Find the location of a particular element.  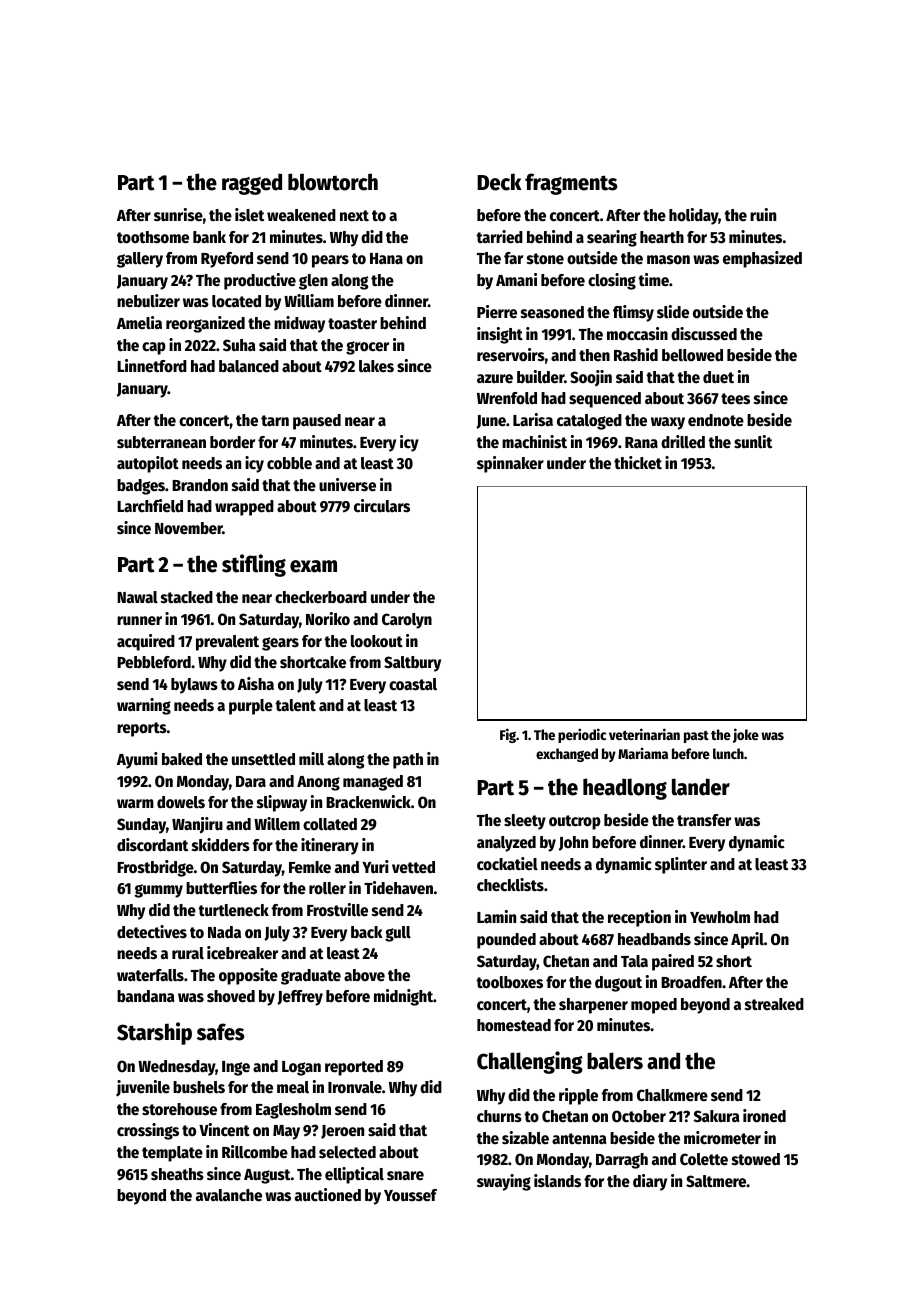

subterranean is located at coordinates (161, 442).
